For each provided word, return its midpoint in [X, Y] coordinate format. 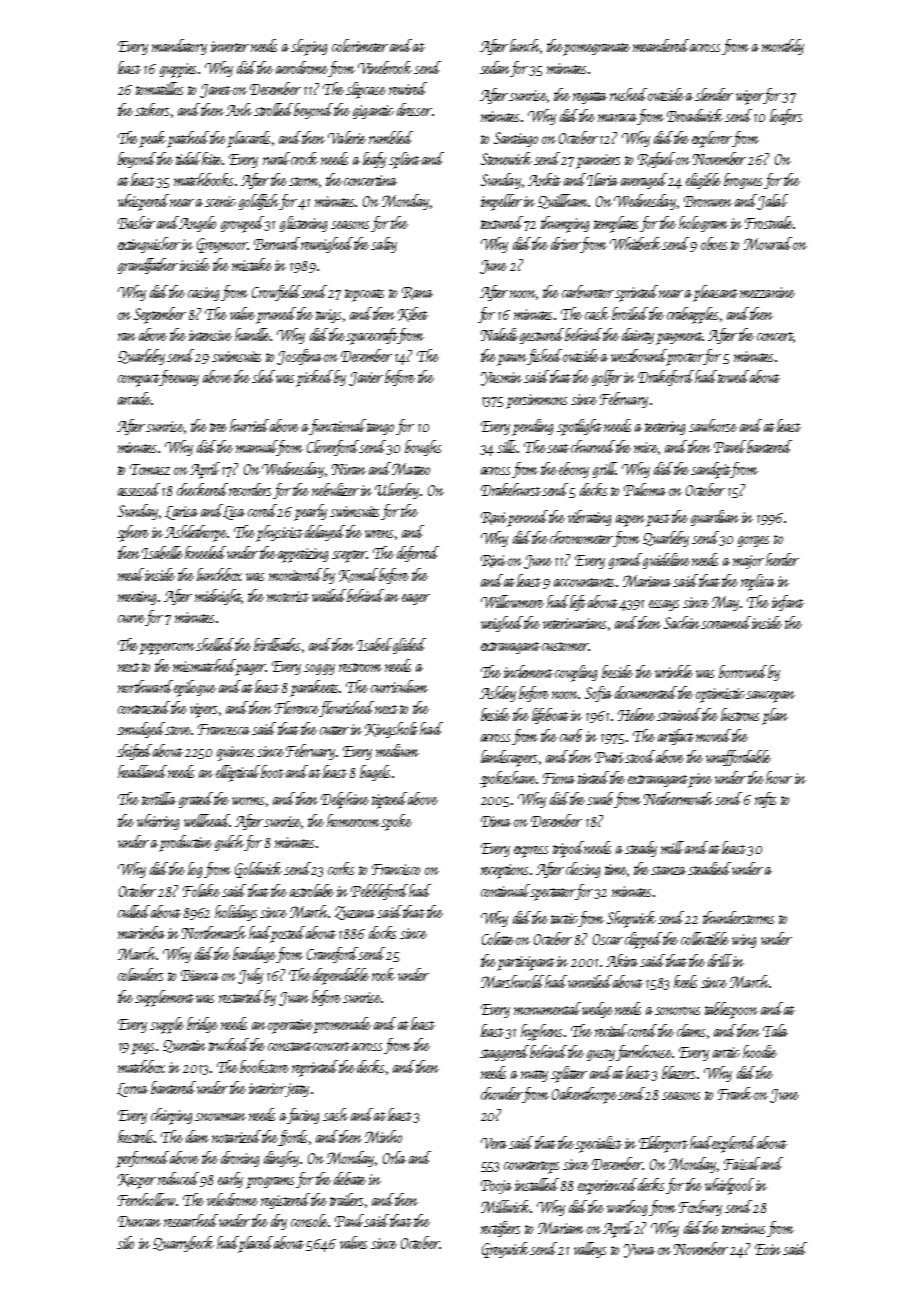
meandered [661, 45]
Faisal [742, 1163]
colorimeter [360, 45]
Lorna [132, 1090]
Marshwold [512, 981]
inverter [230, 46]
